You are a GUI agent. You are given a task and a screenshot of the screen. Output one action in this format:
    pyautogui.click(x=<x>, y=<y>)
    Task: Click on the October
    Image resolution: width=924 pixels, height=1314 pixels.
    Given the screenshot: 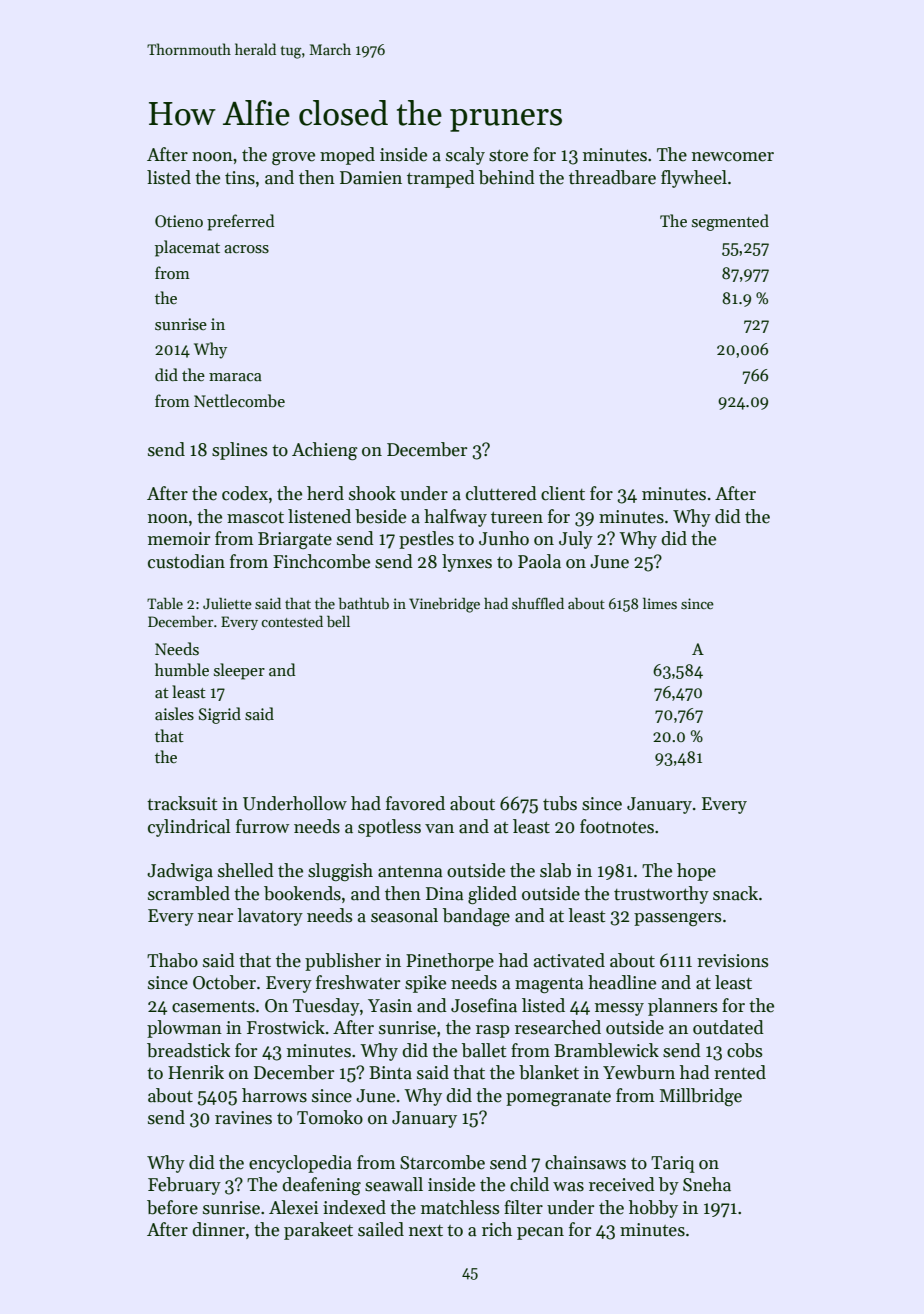 What is the action you would take?
    pyautogui.click(x=224, y=982)
